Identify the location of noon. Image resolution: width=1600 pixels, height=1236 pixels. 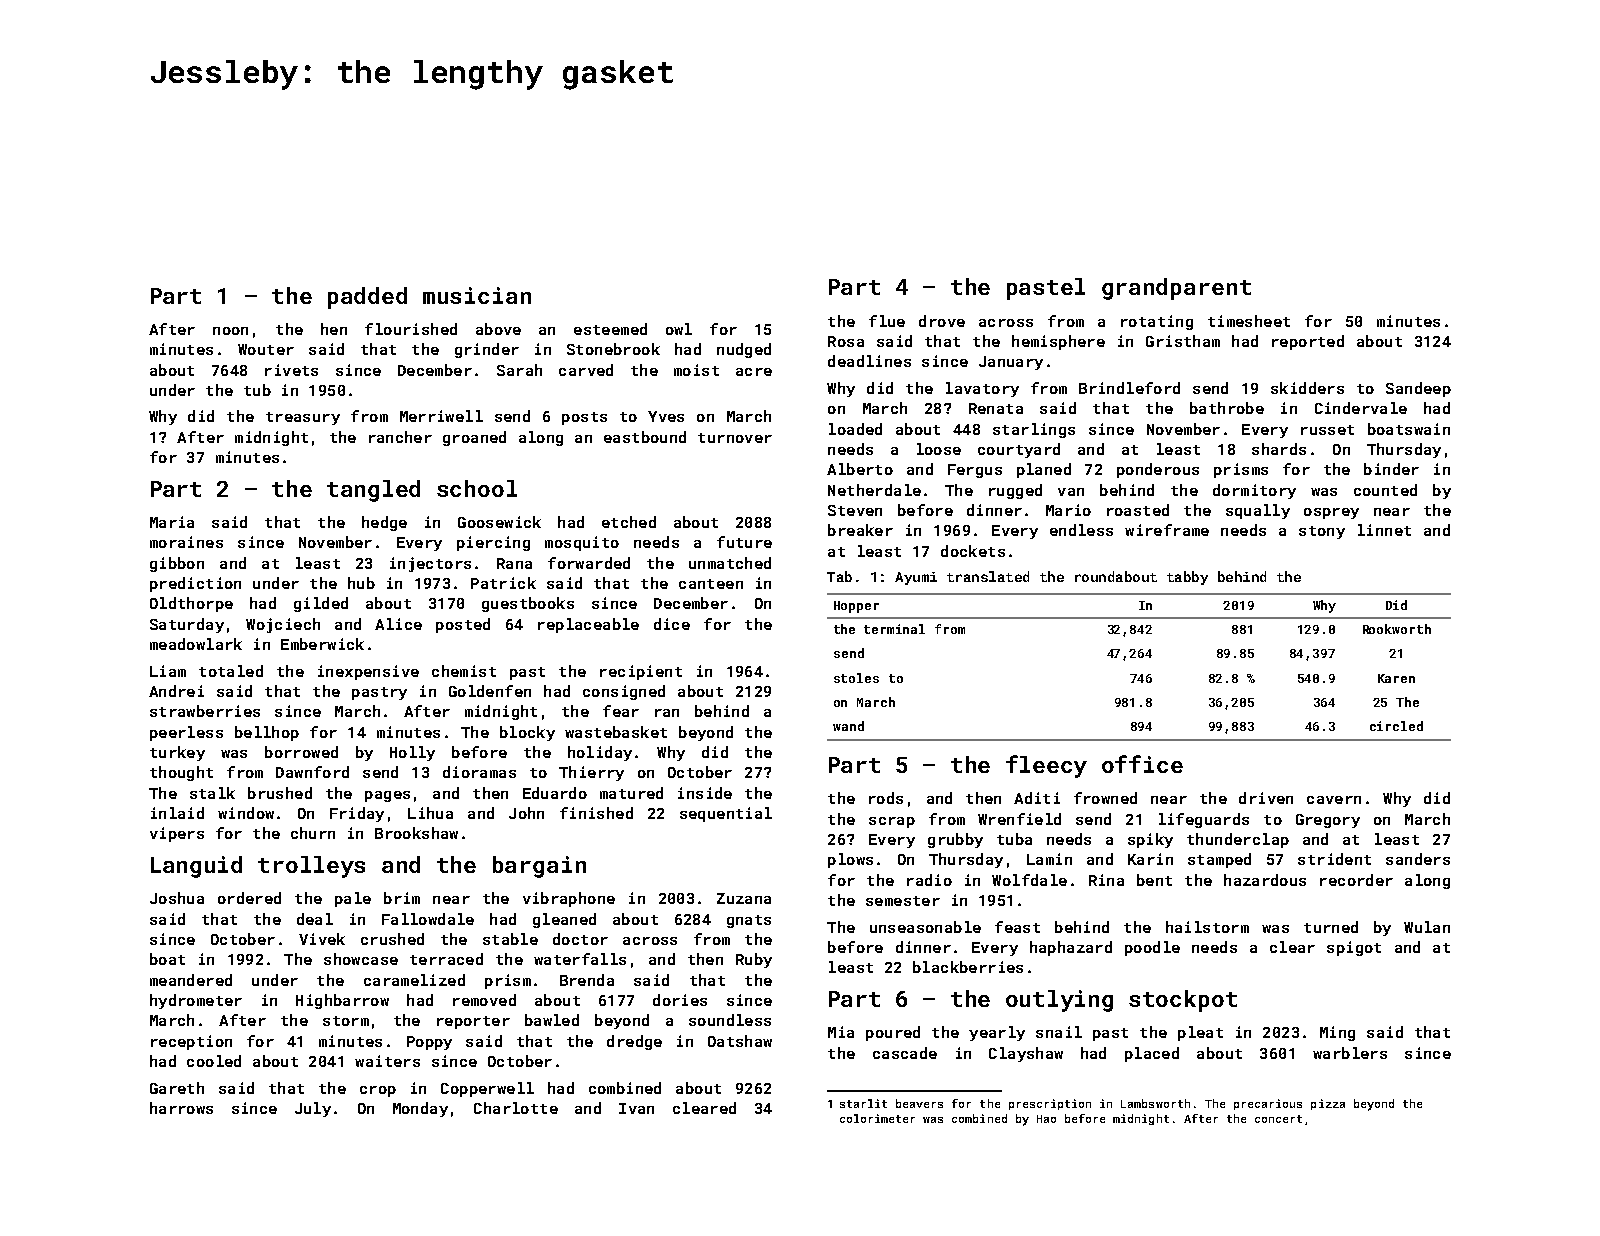
(230, 331).
